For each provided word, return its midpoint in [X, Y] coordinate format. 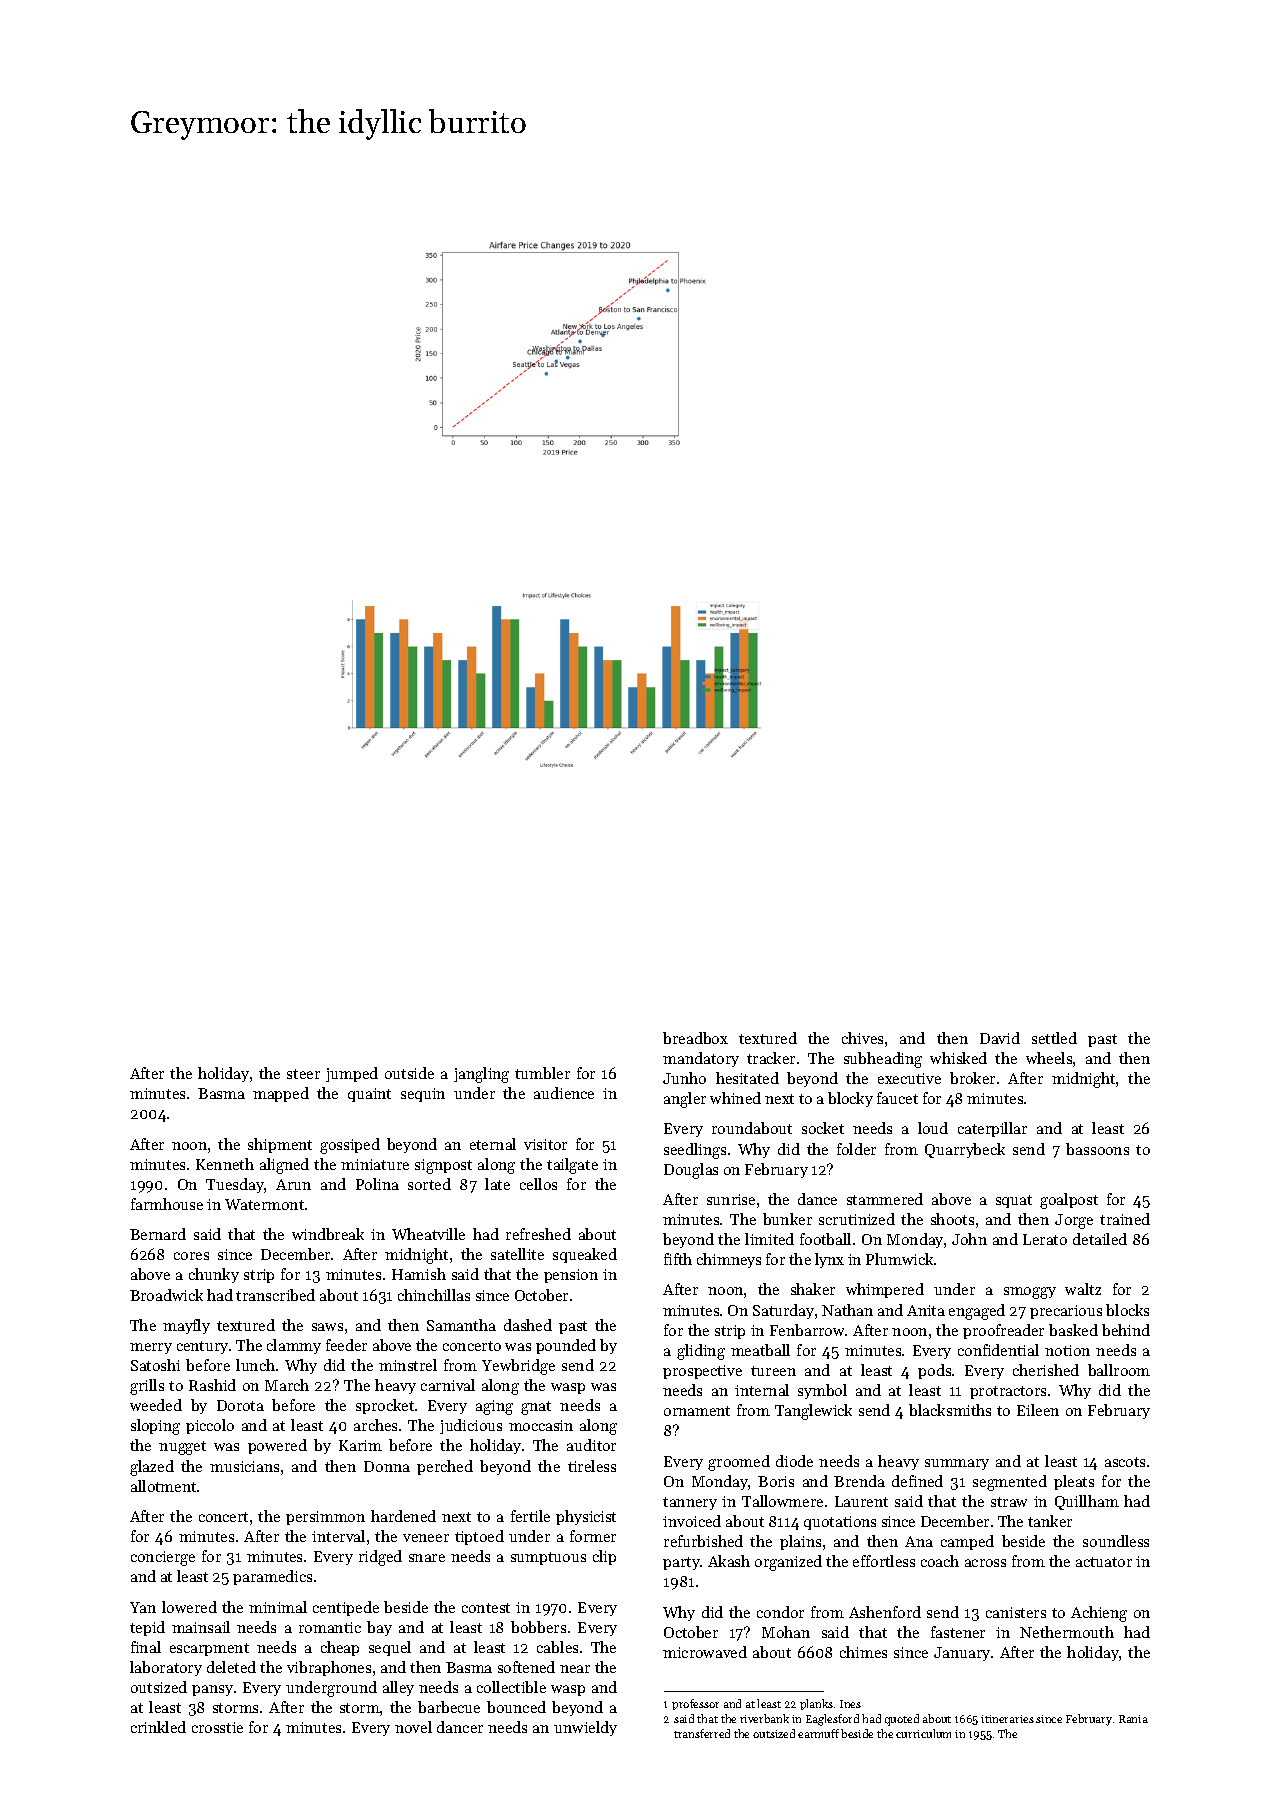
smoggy [1030, 1293]
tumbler [542, 1073]
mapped [281, 1094]
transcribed [275, 1295]
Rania [1133, 1719]
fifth [678, 1259]
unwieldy [585, 1728]
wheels [1049, 1058]
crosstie [217, 1727]
